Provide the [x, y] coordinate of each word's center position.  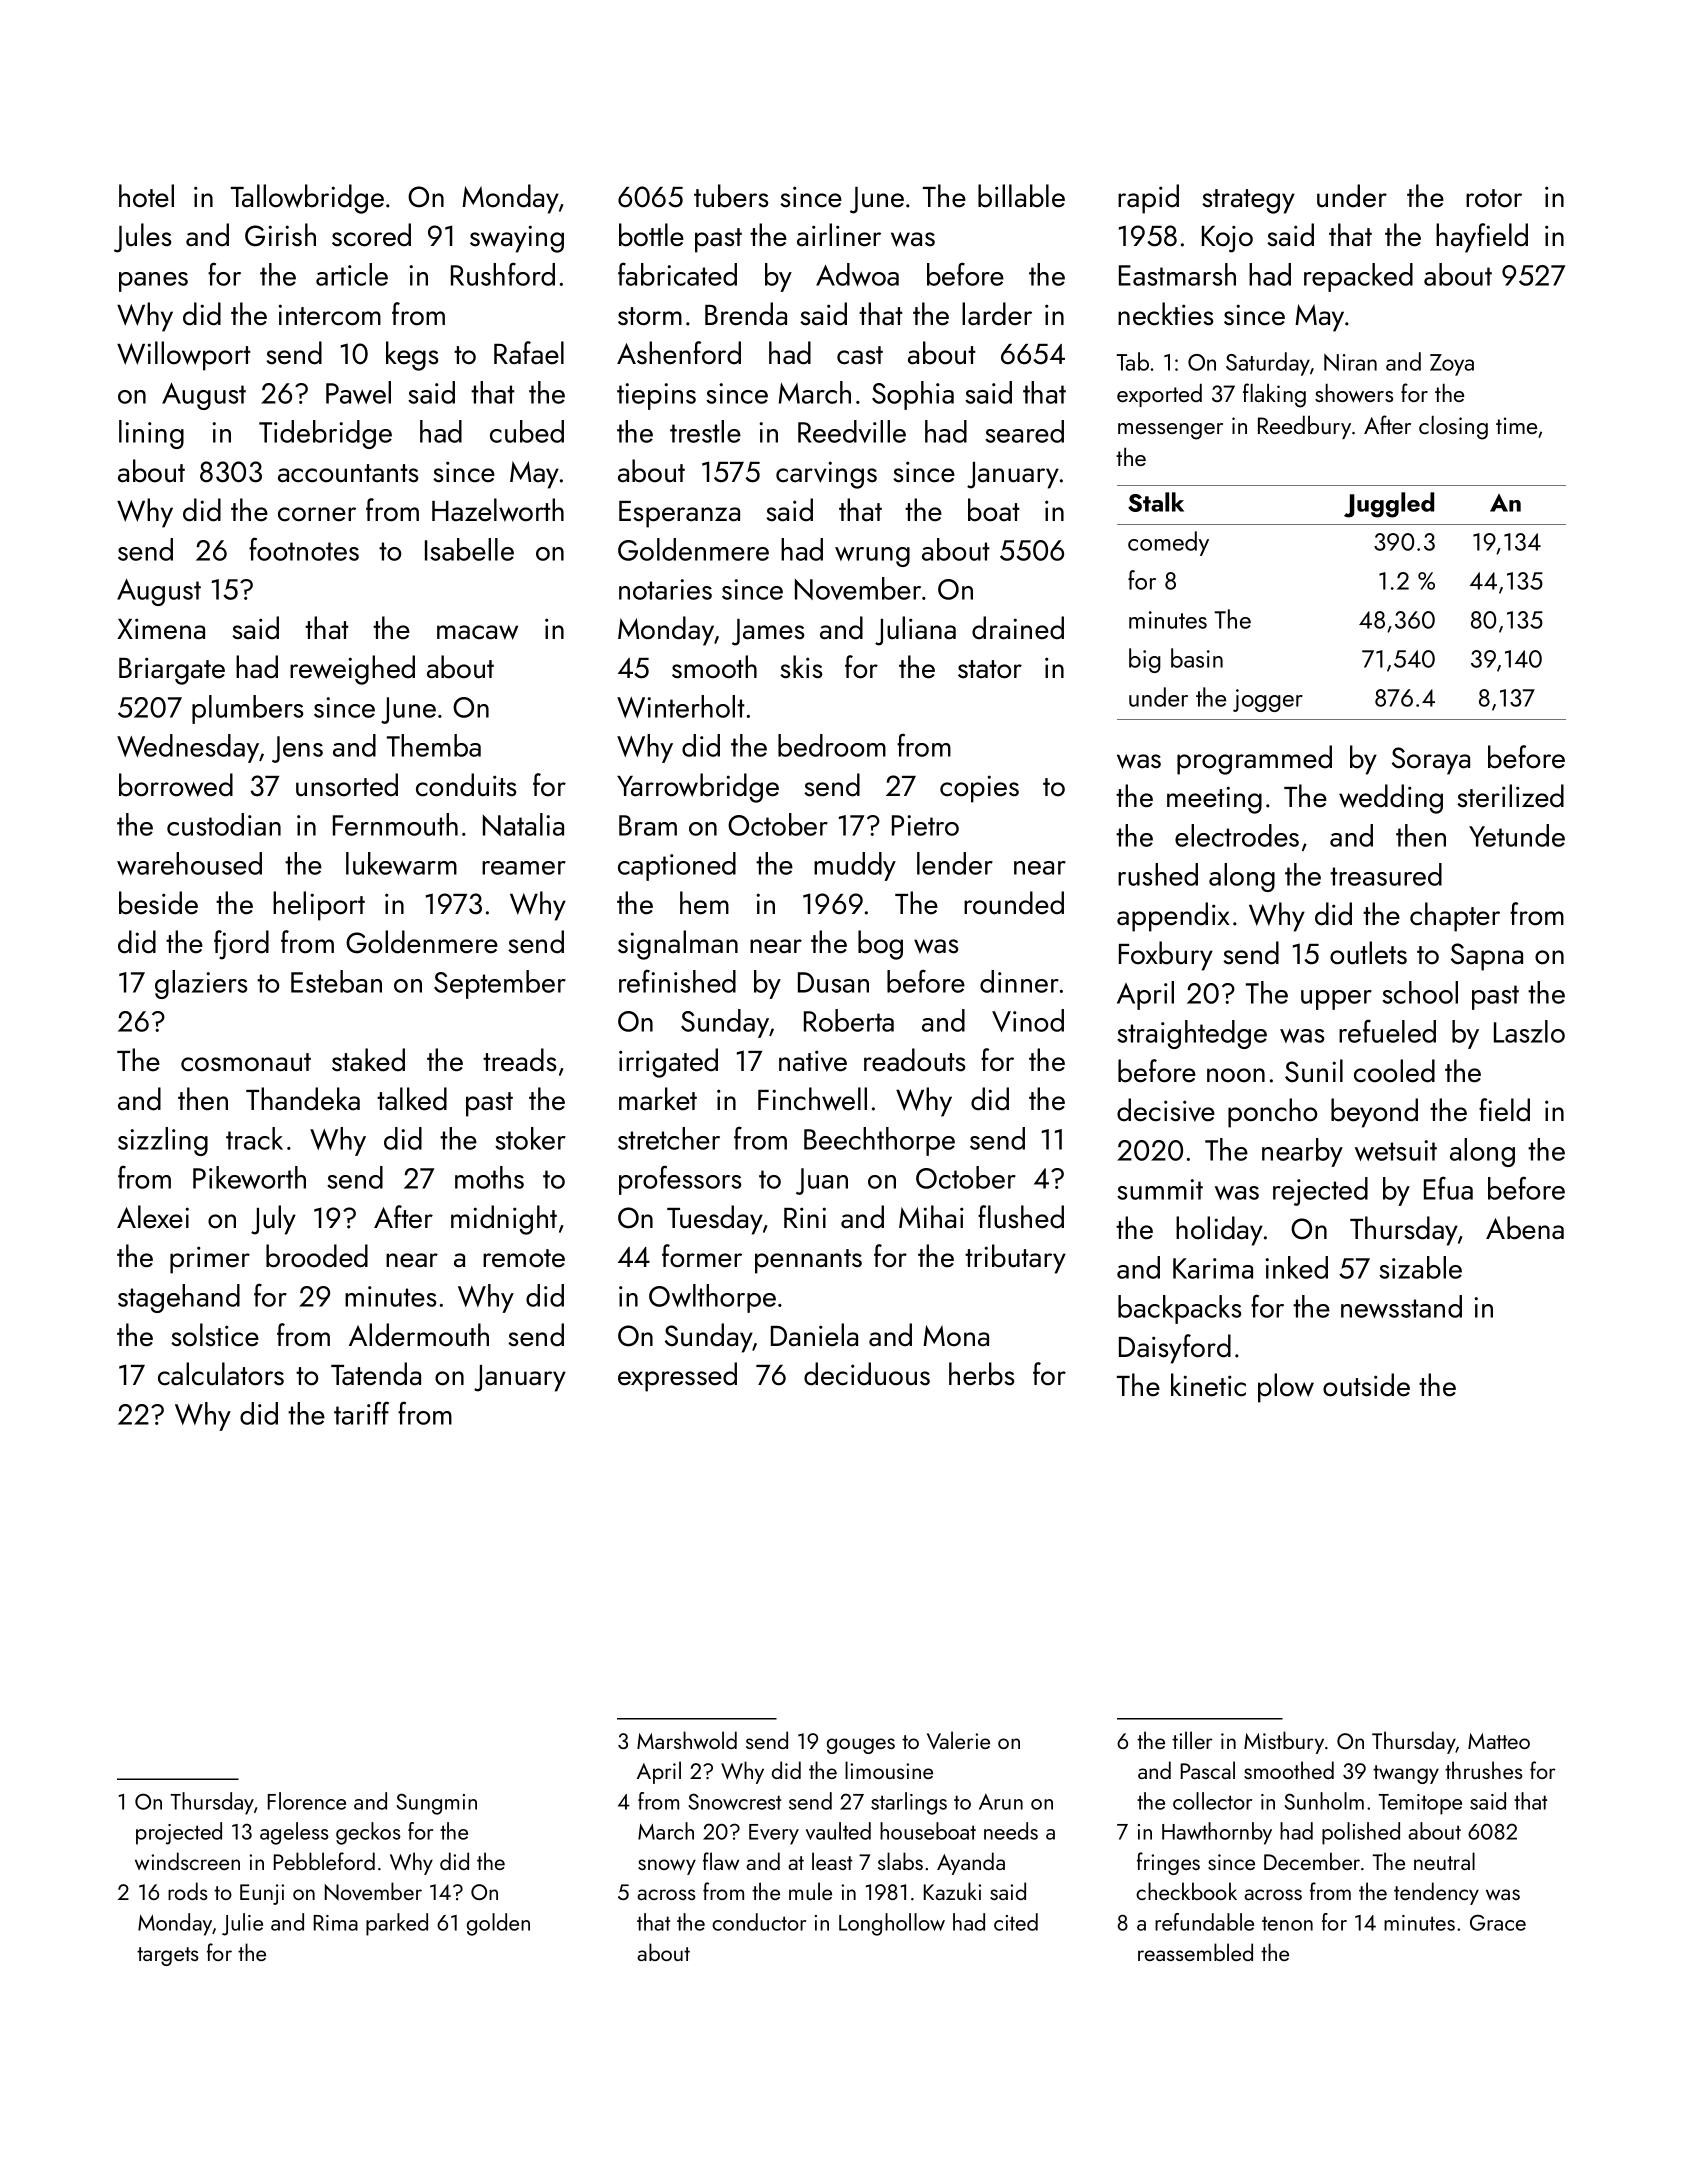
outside [1366, 1385]
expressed [677, 1377]
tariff [361, 1413]
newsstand [1401, 1306]
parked [397, 1924]
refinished [677, 981]
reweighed [352, 670]
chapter [1455, 917]
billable [1021, 196]
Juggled [1389, 505]
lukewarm [401, 863]
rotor [1494, 198]
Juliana [915, 631]
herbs [981, 1374]
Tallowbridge [307, 199]
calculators [221, 1374]
